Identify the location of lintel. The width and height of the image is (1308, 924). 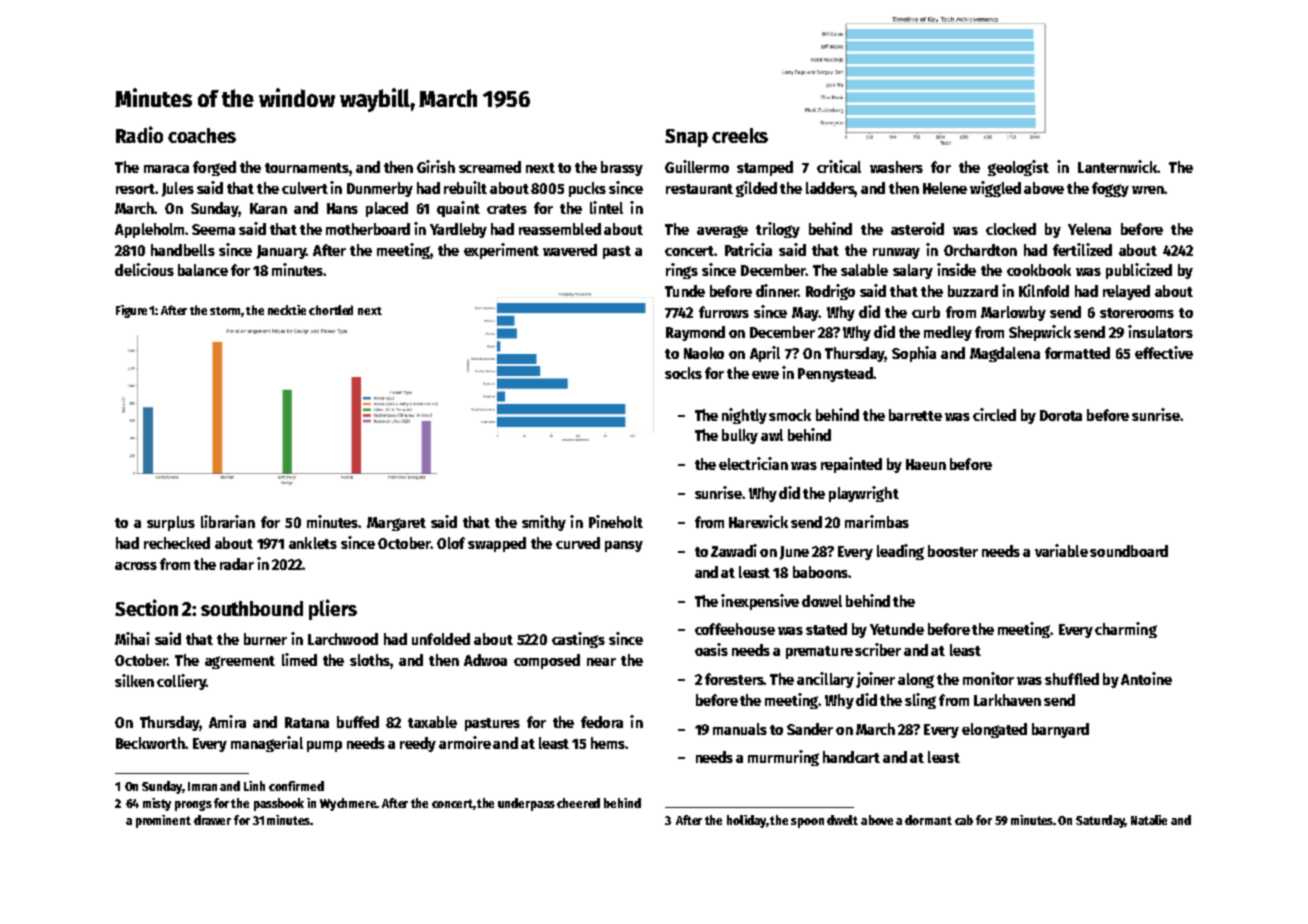
(606, 207).
